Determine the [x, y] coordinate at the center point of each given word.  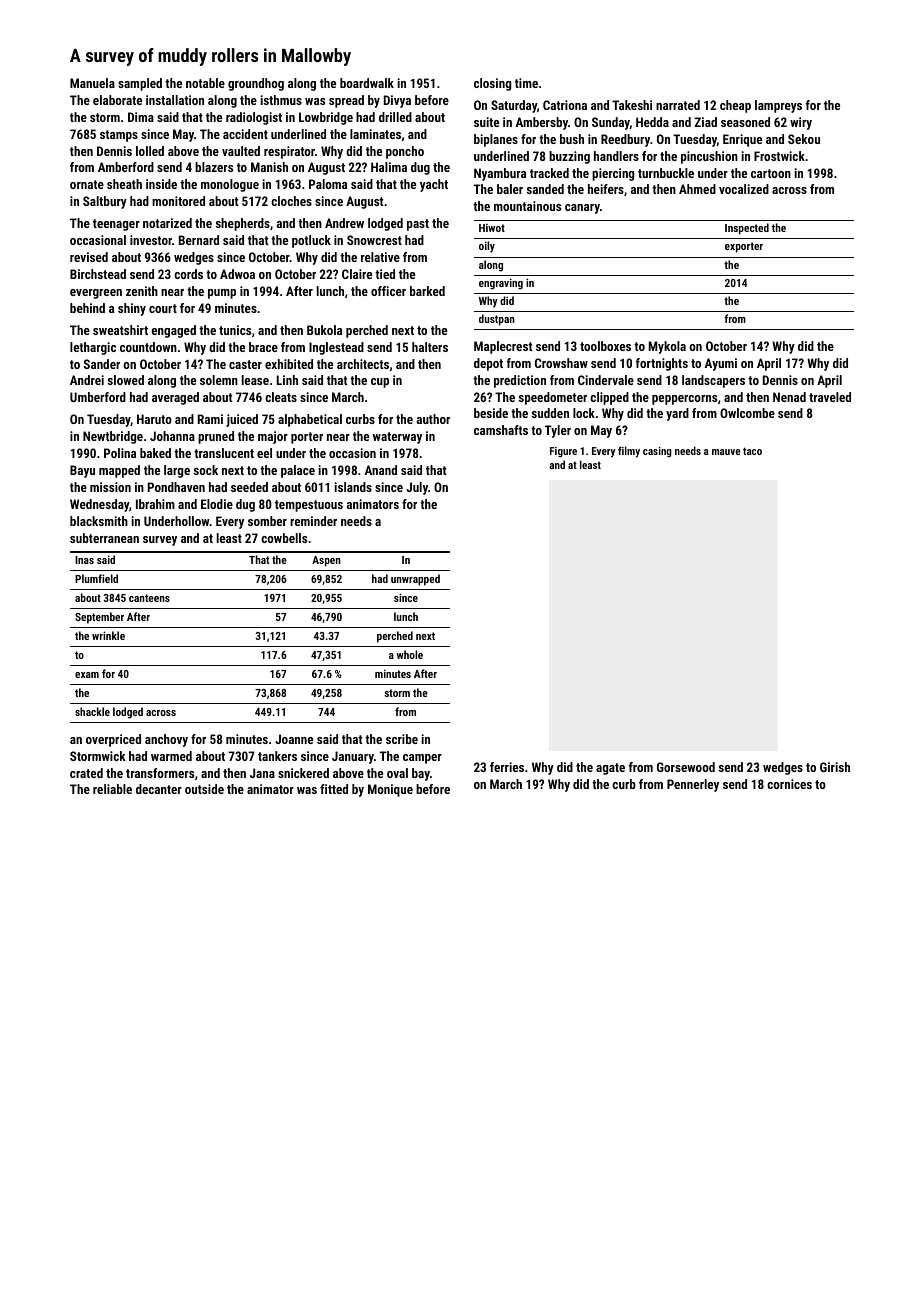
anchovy [166, 740]
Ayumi [721, 364]
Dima [141, 117]
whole [410, 654]
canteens [149, 598]
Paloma [328, 184]
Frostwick [779, 156]
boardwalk [367, 83]
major [273, 437]
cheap [735, 106]
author [433, 419]
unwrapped [415, 580]
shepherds [243, 224]
